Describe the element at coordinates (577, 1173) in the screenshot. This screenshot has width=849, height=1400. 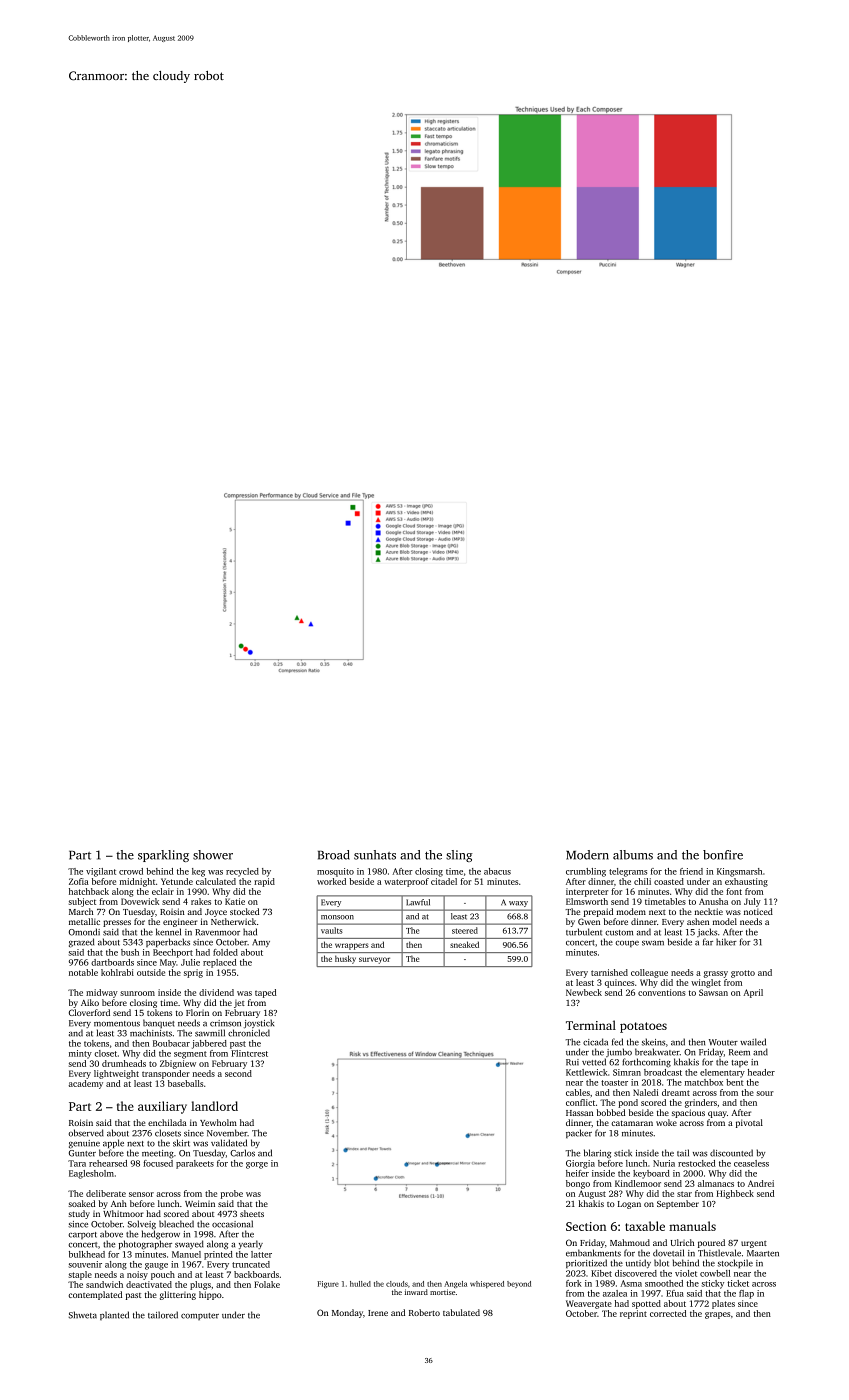
I see `heifer` at that location.
